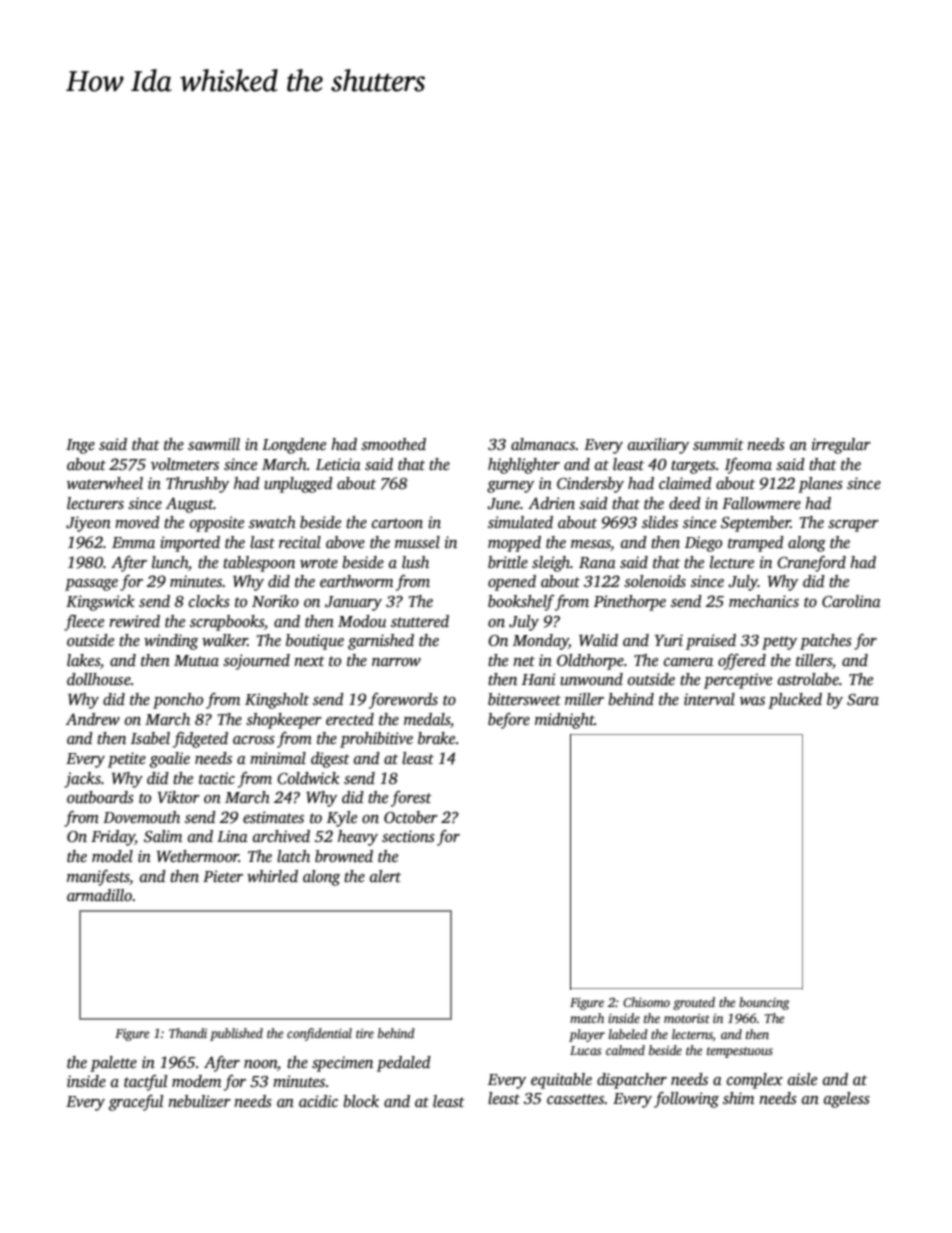 This screenshot has width=952, height=1233. What do you see at coordinates (260, 1064) in the screenshot?
I see `noon` at bounding box center [260, 1064].
